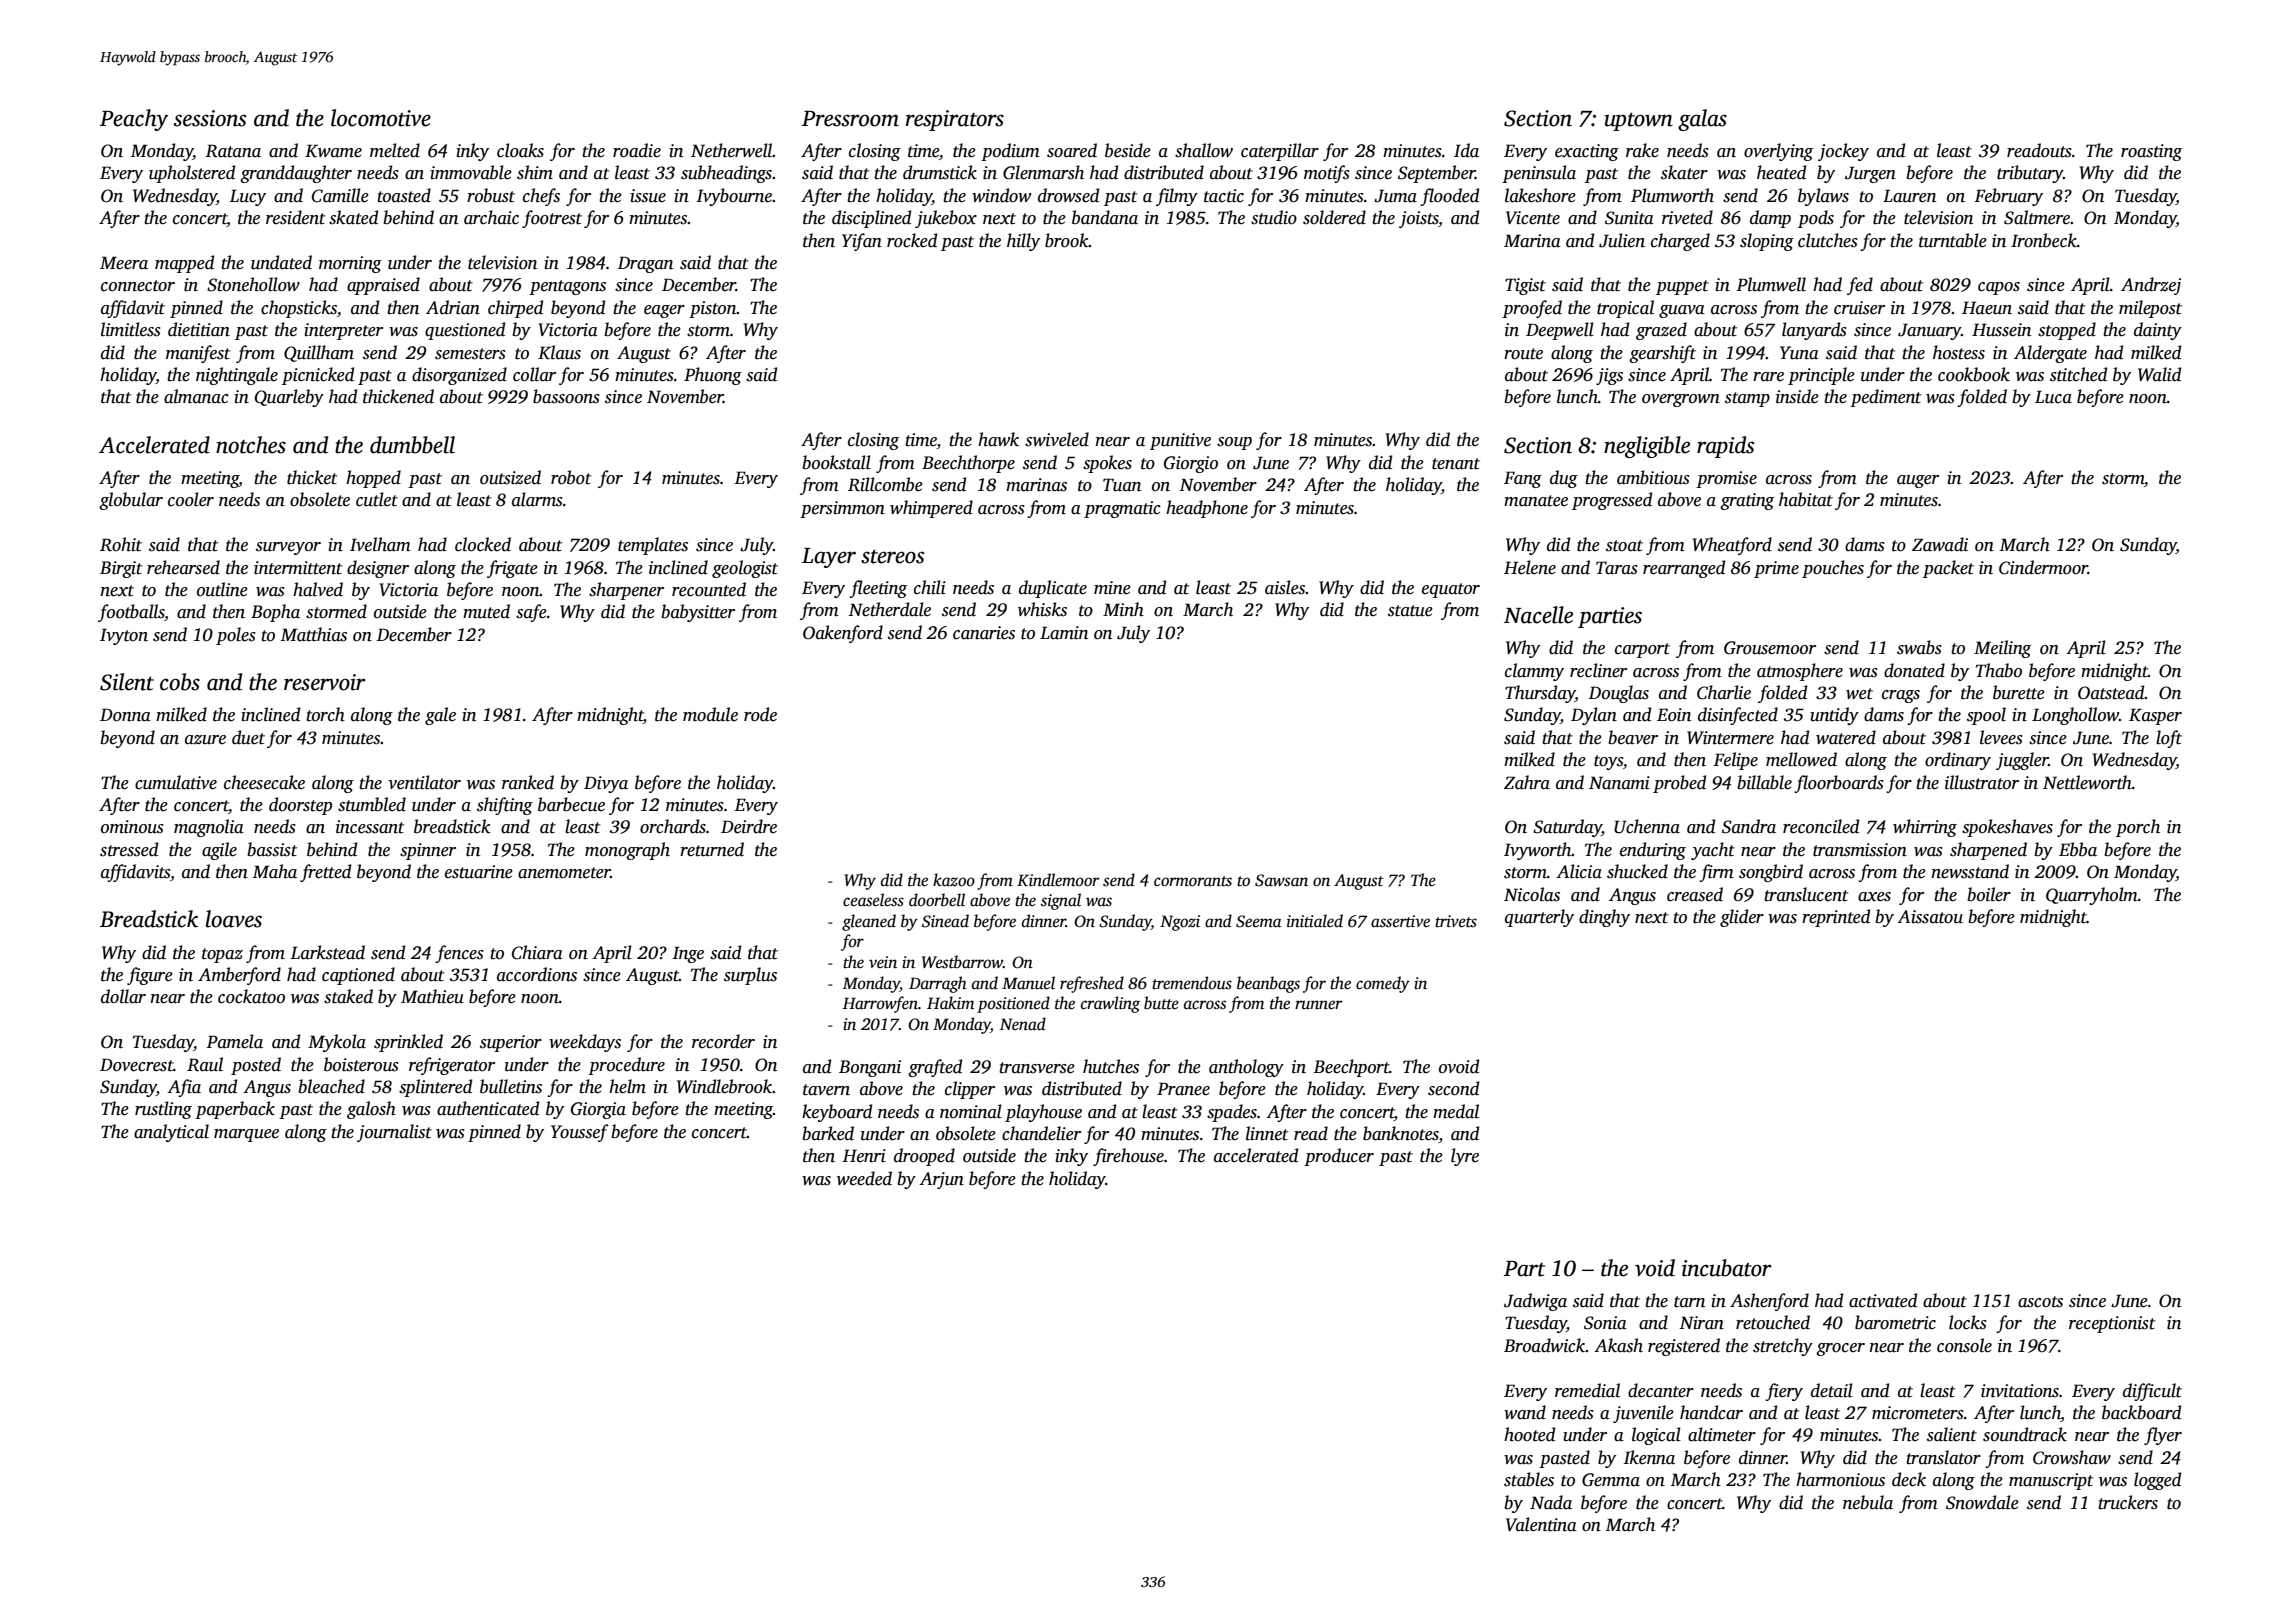 Image resolution: width=2282 pixels, height=1614 pixels. What do you see at coordinates (1204, 150) in the screenshot?
I see `shallow` at bounding box center [1204, 150].
